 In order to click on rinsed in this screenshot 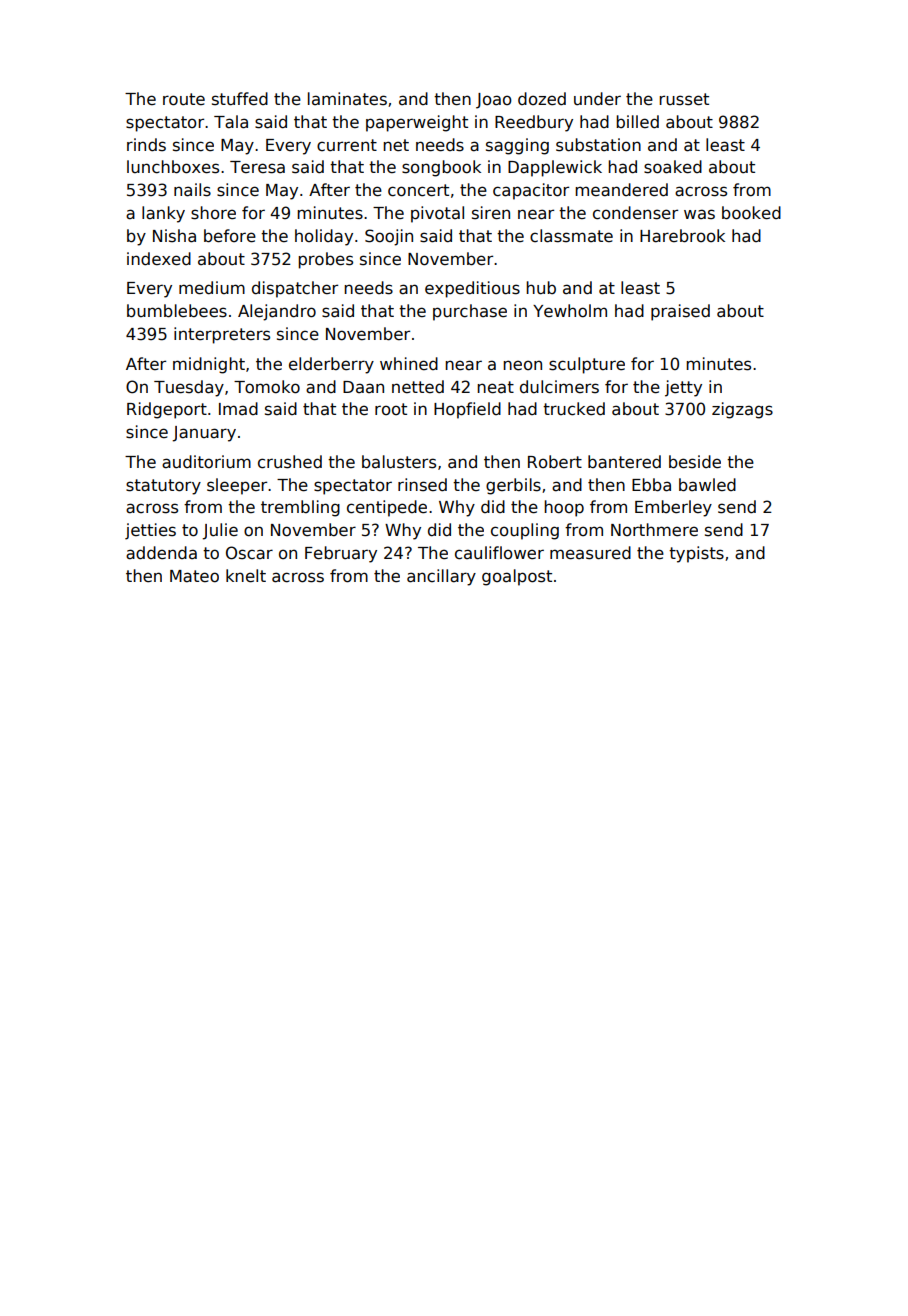, I will do `click(422, 485)`.
